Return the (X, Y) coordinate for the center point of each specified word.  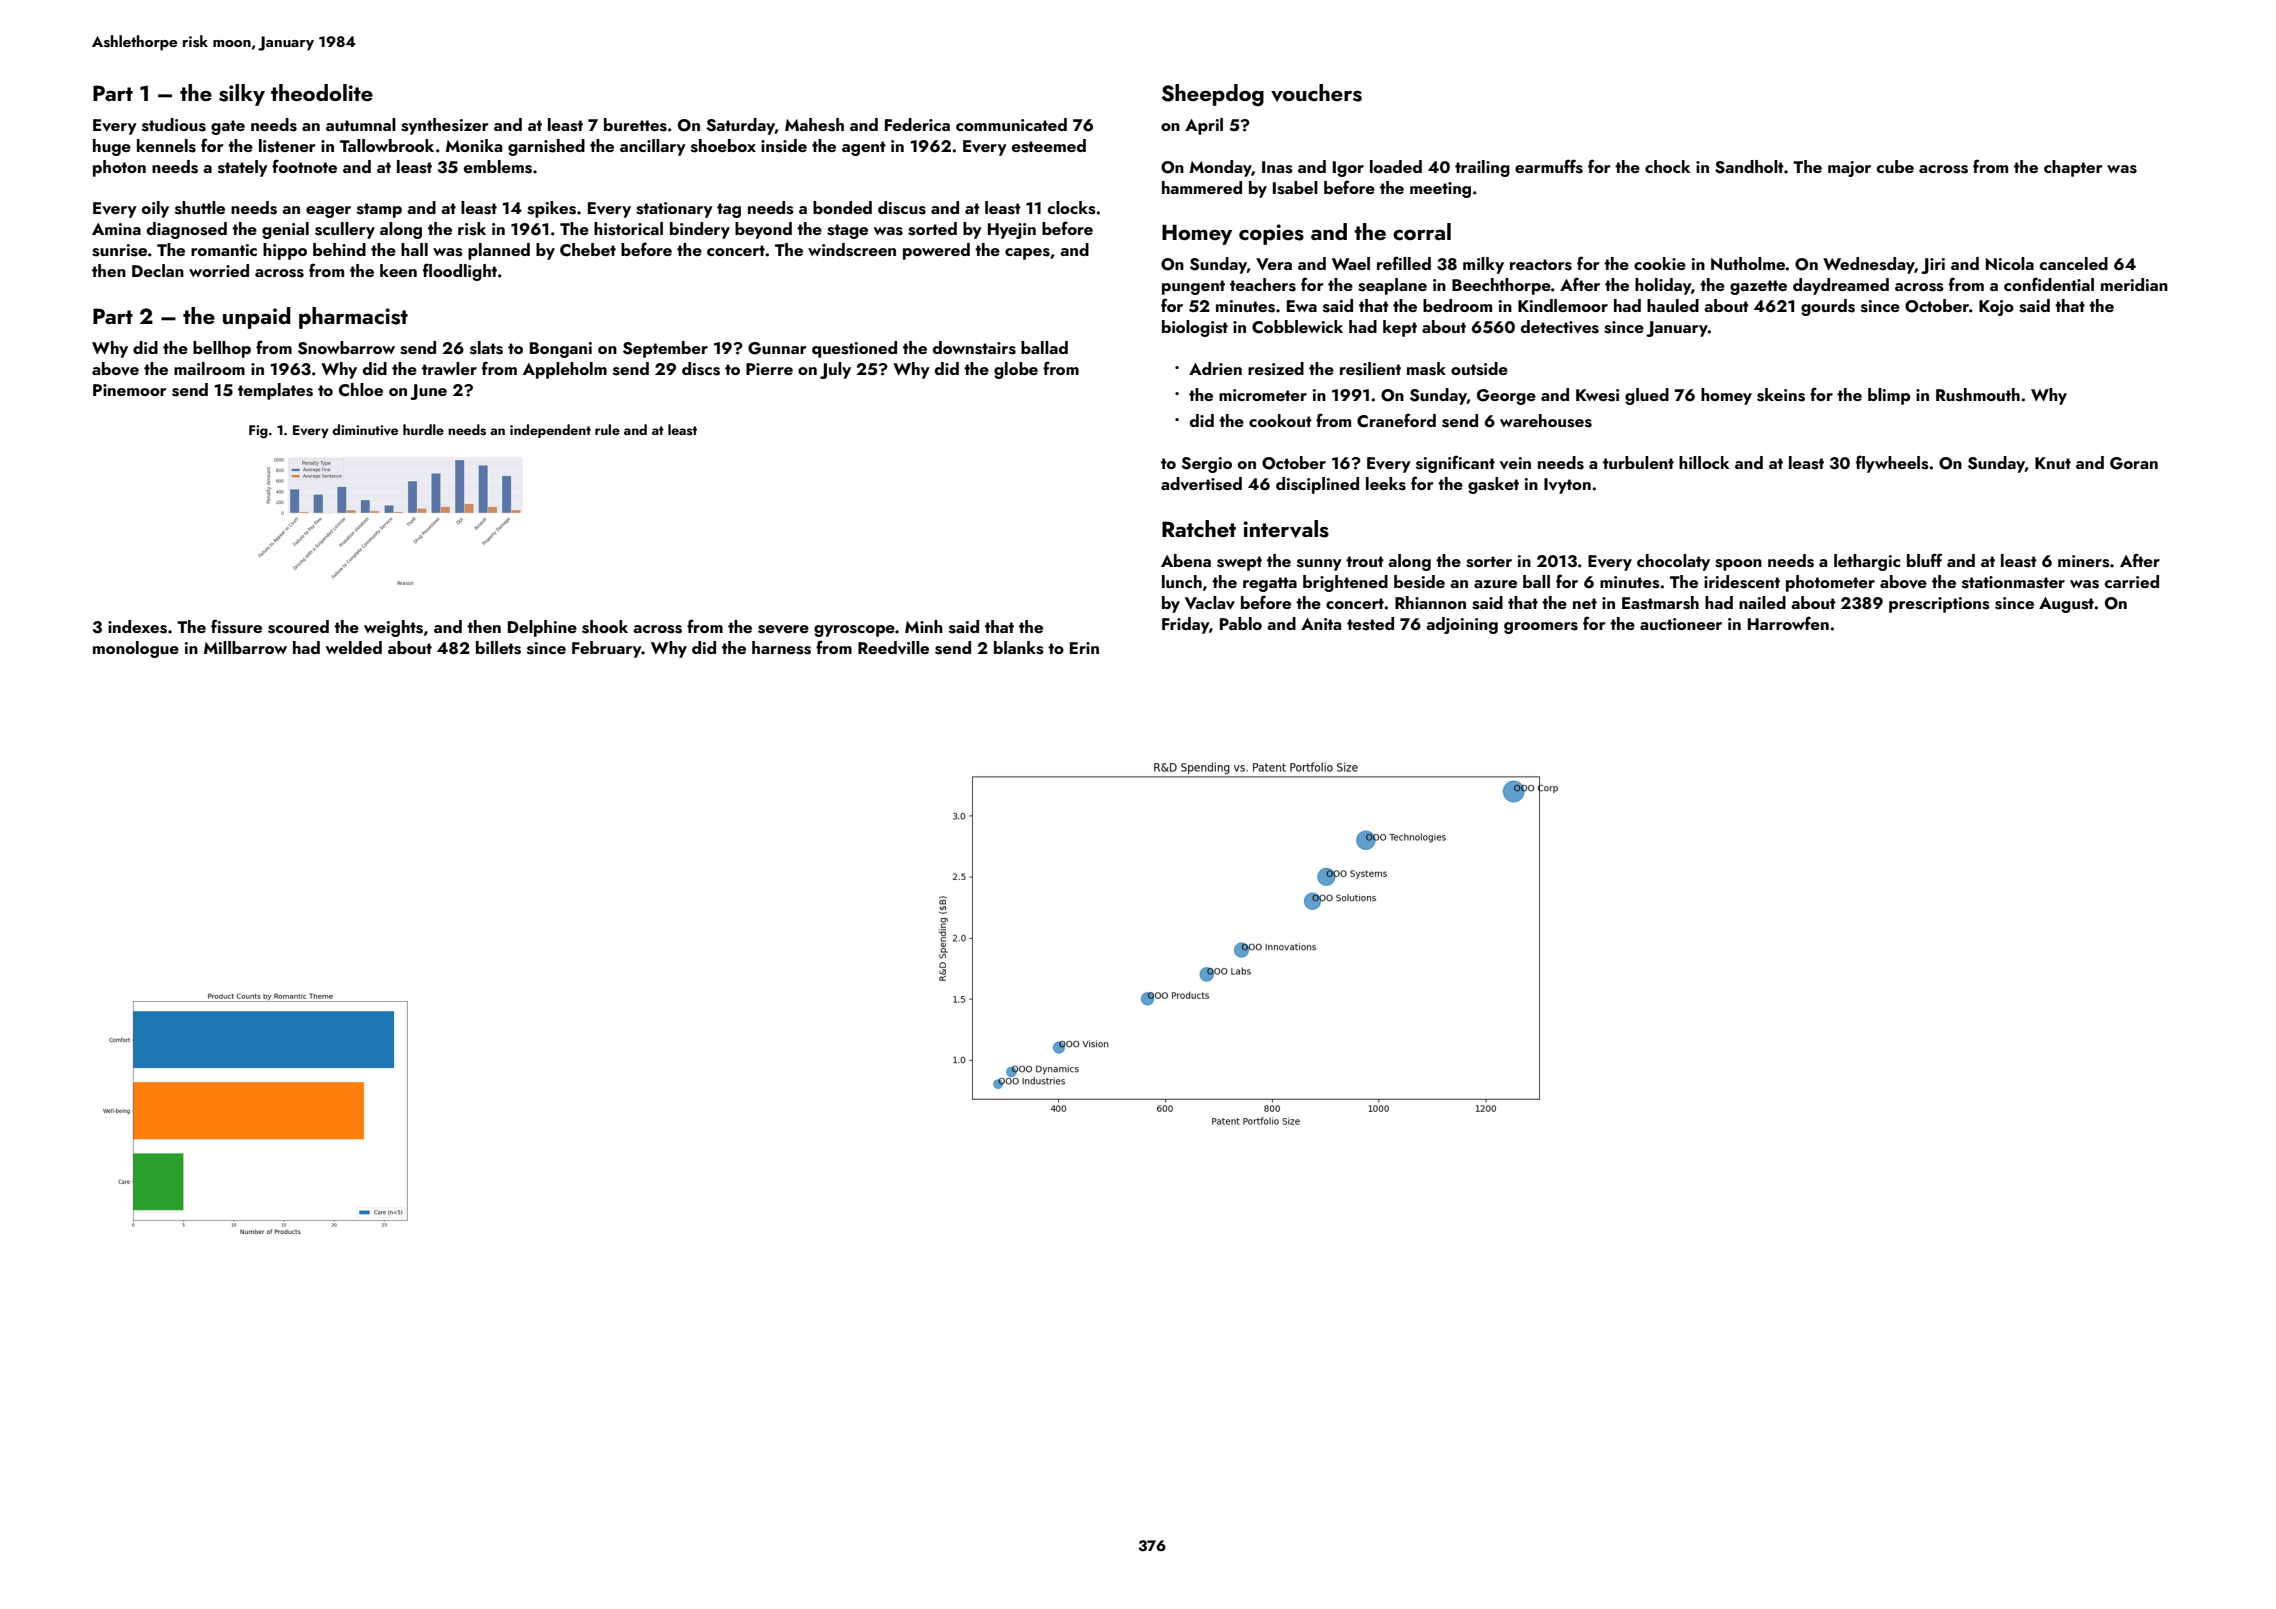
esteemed (1049, 146)
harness (781, 648)
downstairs (974, 348)
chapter (2073, 168)
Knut (2053, 463)
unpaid (257, 318)
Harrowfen (1788, 623)
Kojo (1996, 308)
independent (550, 431)
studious (174, 125)
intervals (1286, 529)
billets (498, 648)
